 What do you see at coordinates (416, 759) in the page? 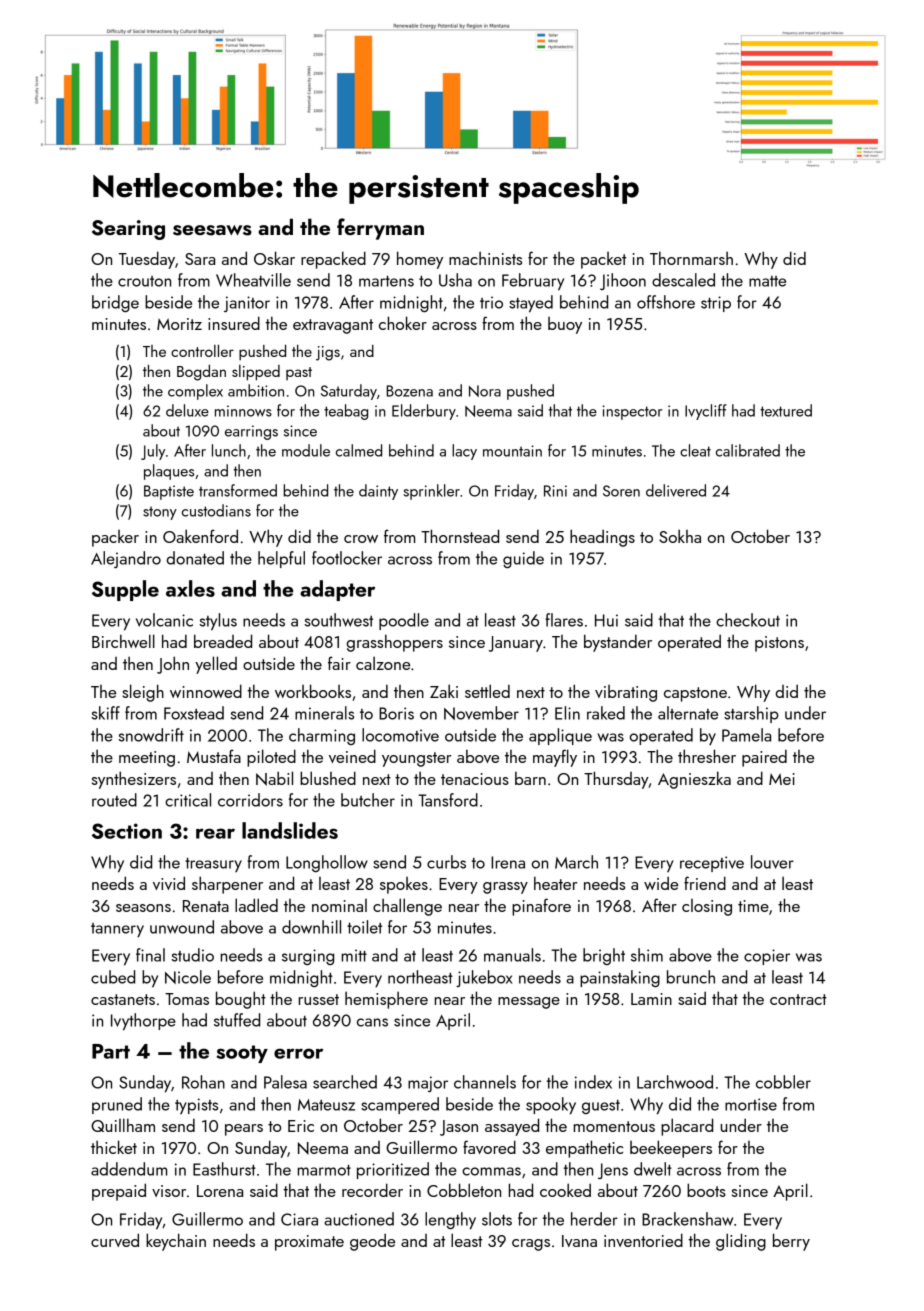
I see `youngster` at bounding box center [416, 759].
